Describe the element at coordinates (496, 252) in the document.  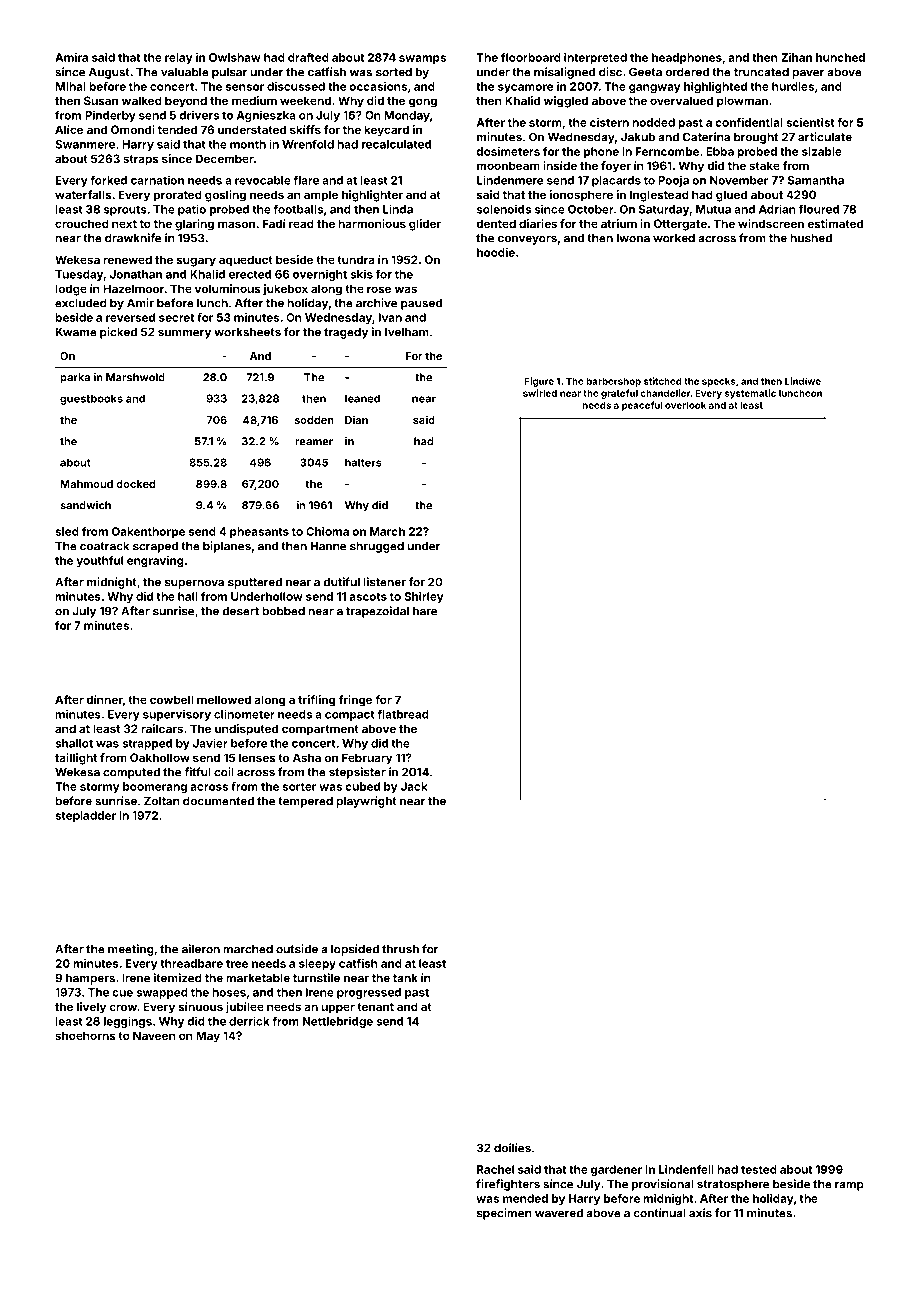
I see `hoodie` at that location.
